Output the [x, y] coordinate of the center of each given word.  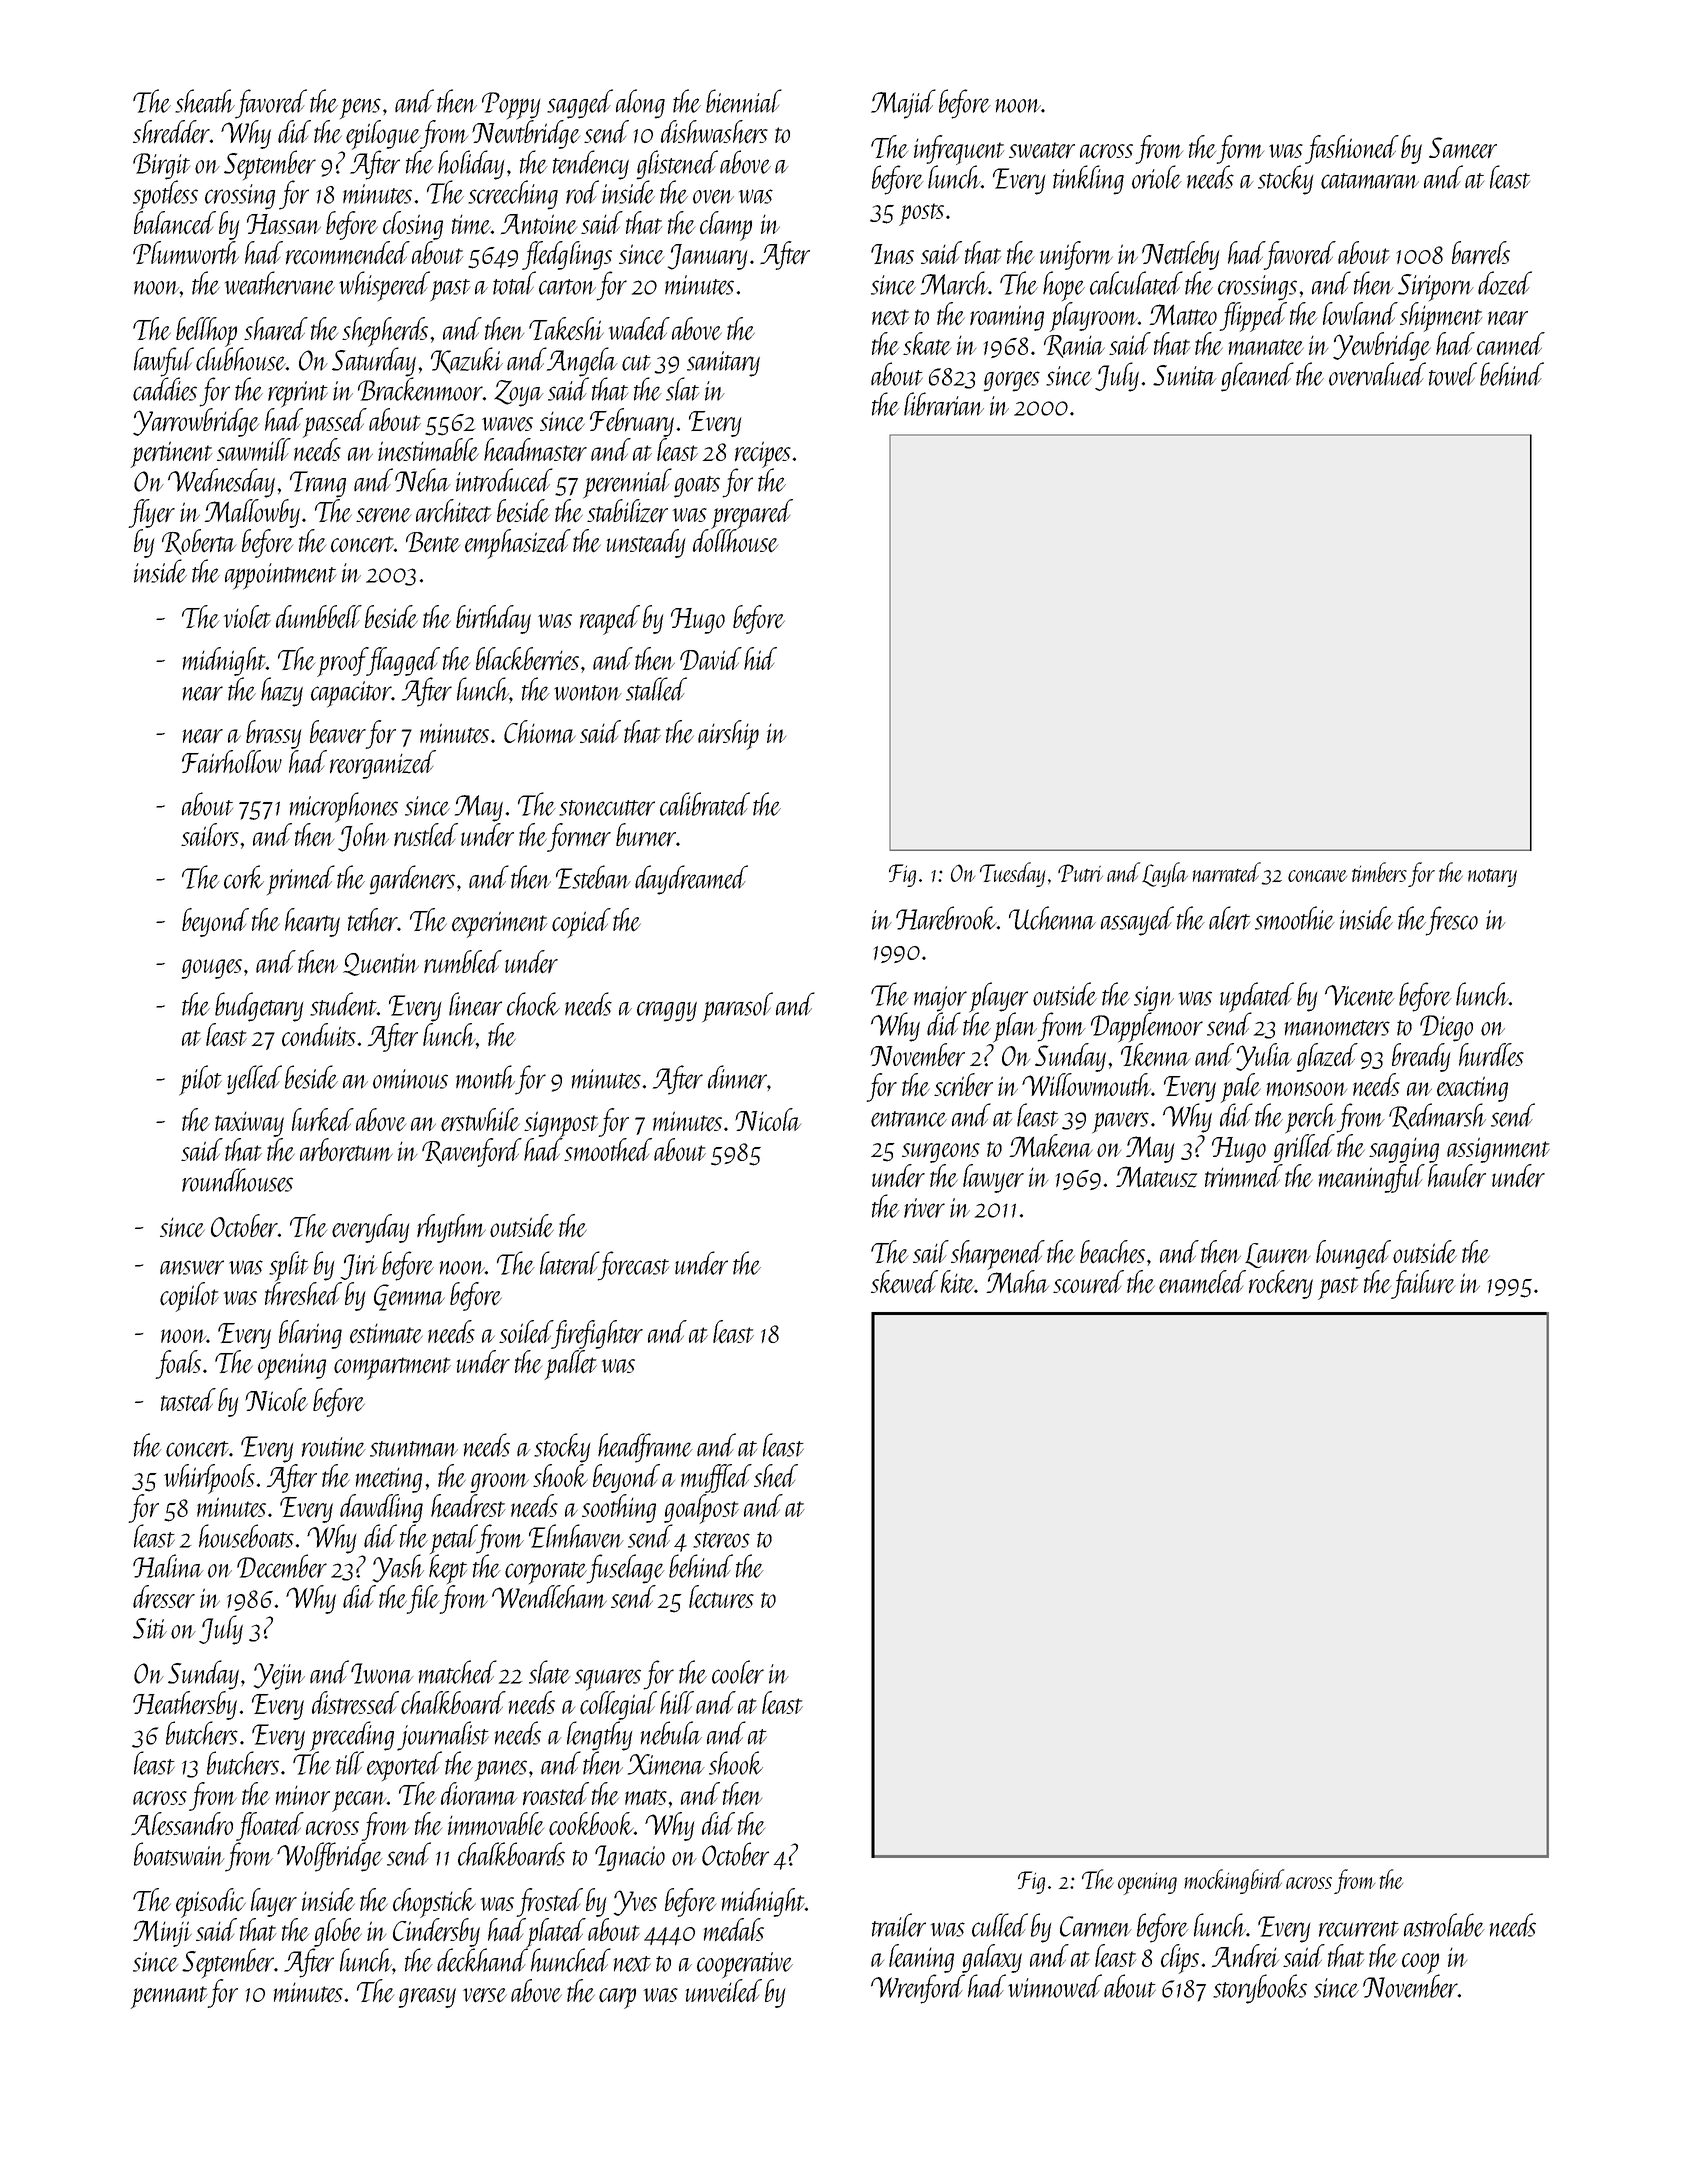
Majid [903, 104]
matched [458, 1672]
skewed [904, 1281]
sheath [205, 101]
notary [1492, 877]
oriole [1157, 177]
